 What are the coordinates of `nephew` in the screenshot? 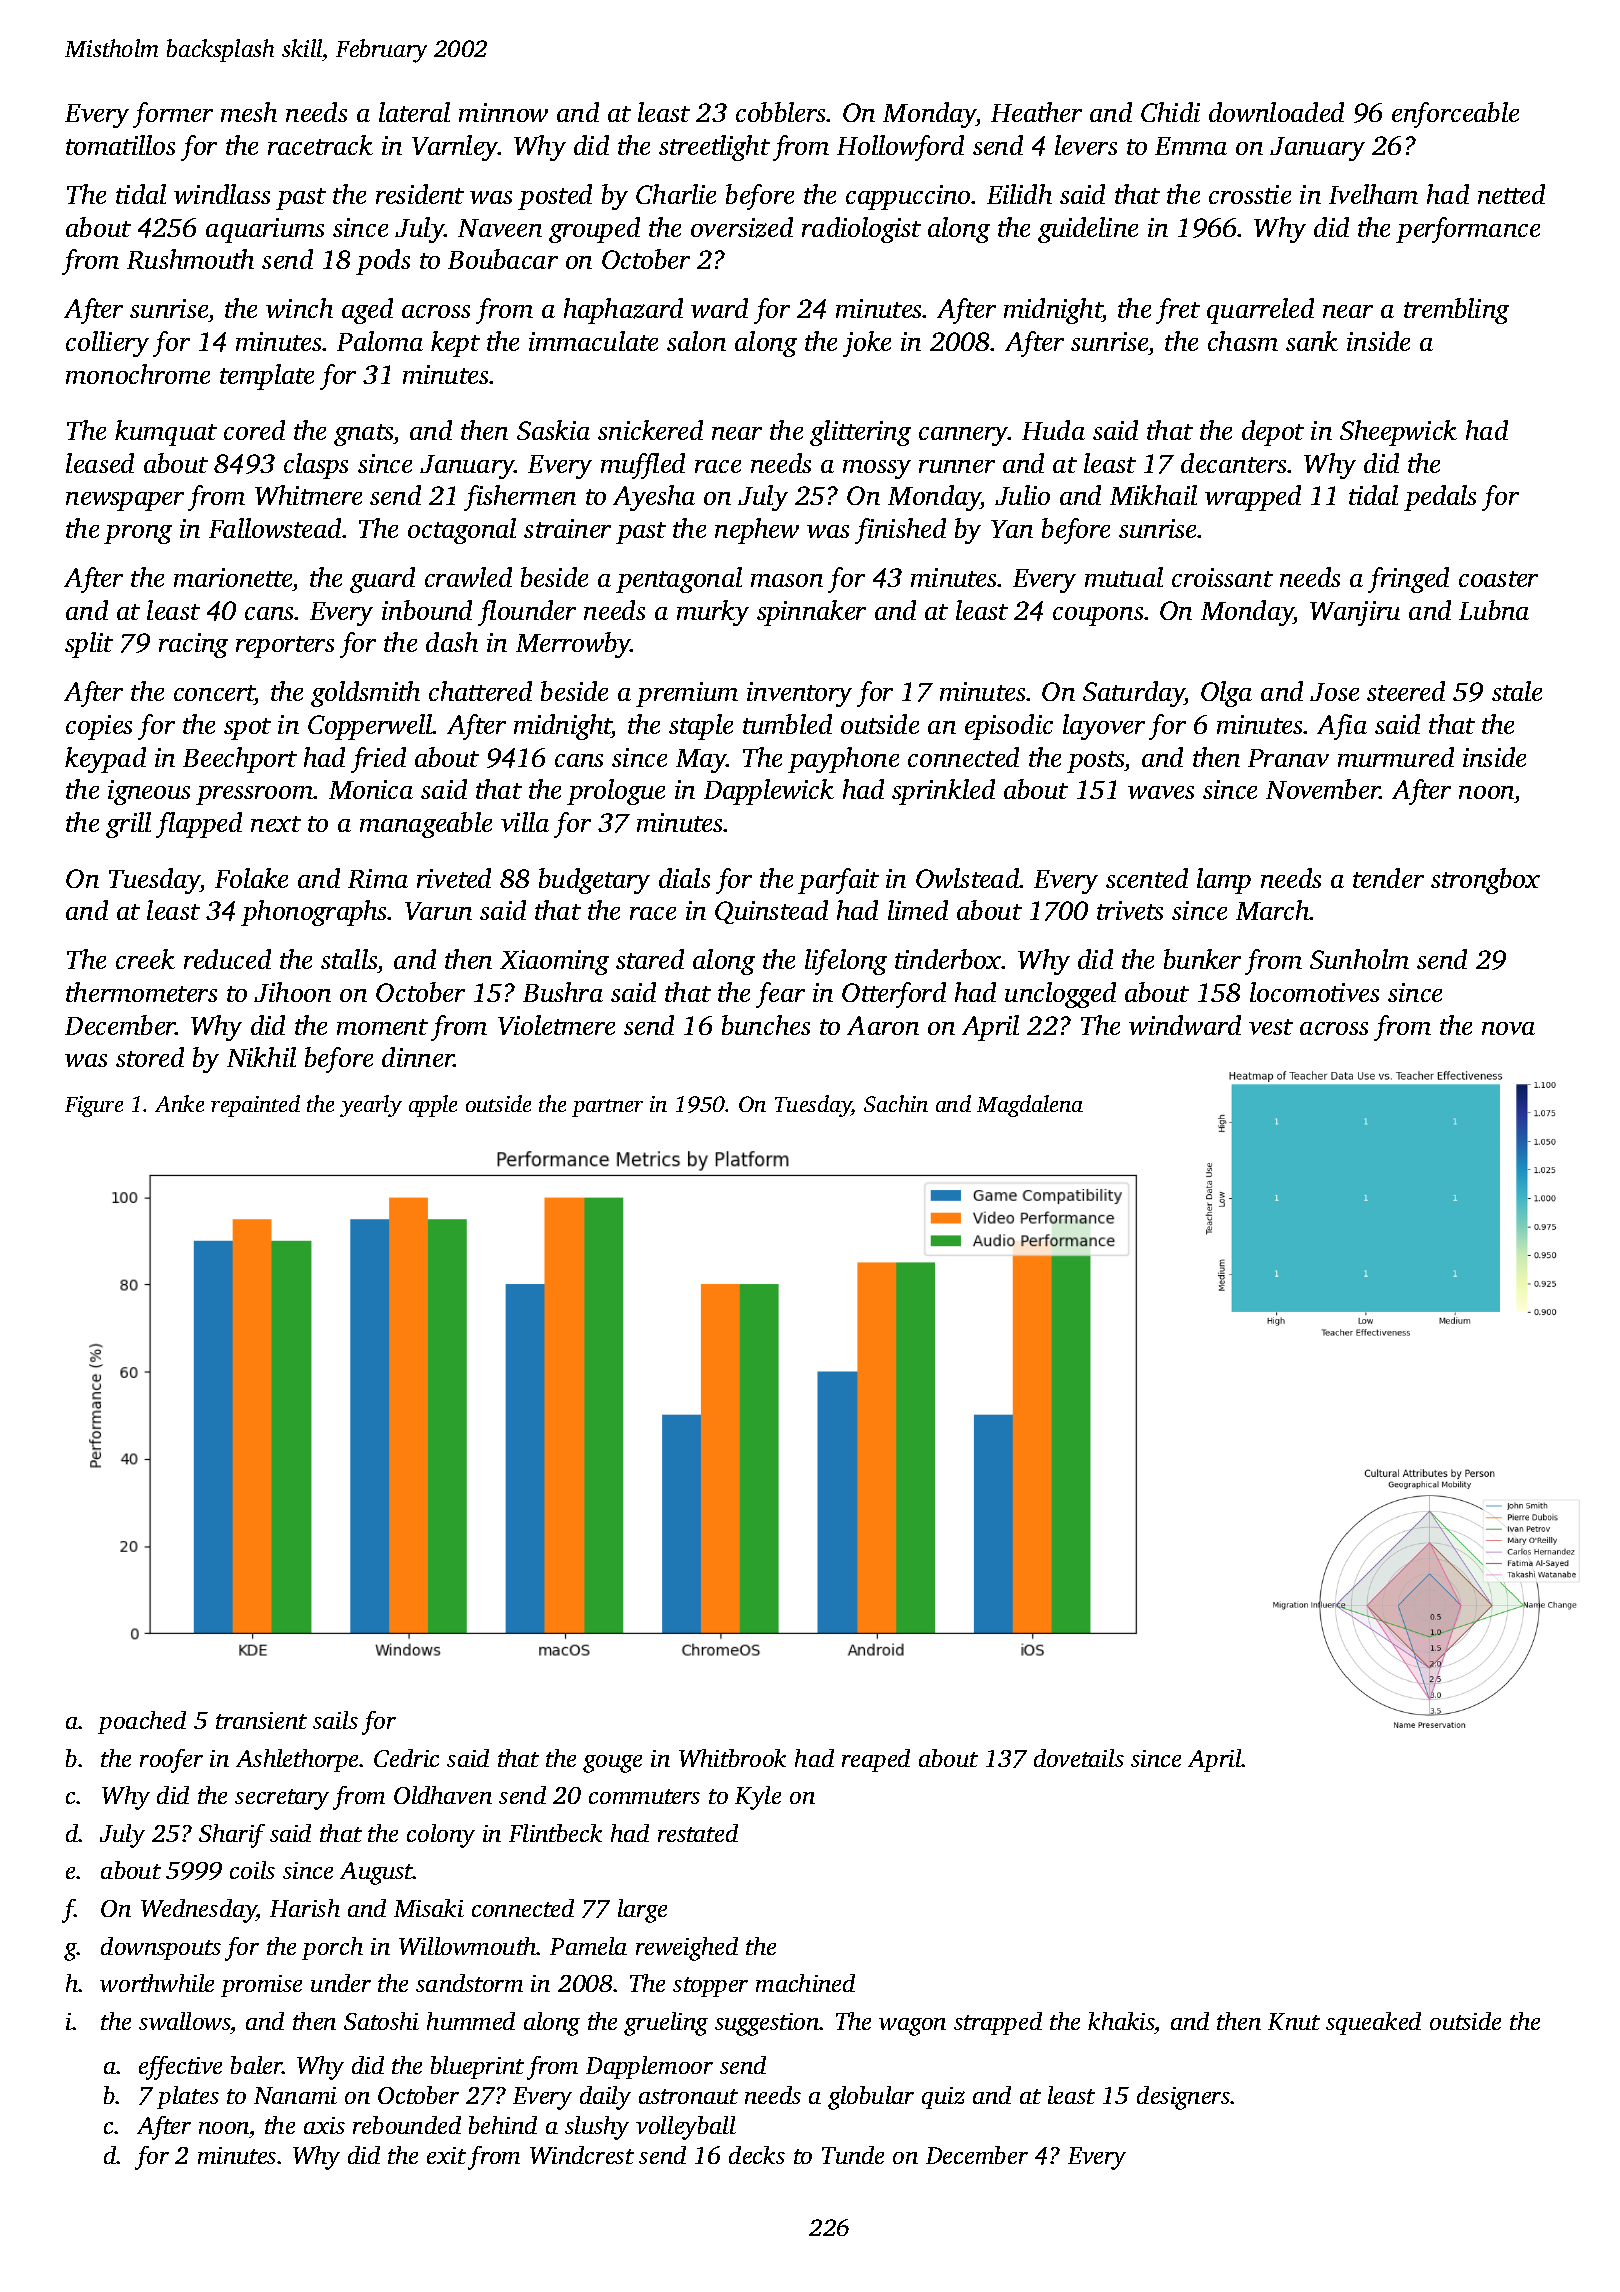 It's located at (757, 531).
